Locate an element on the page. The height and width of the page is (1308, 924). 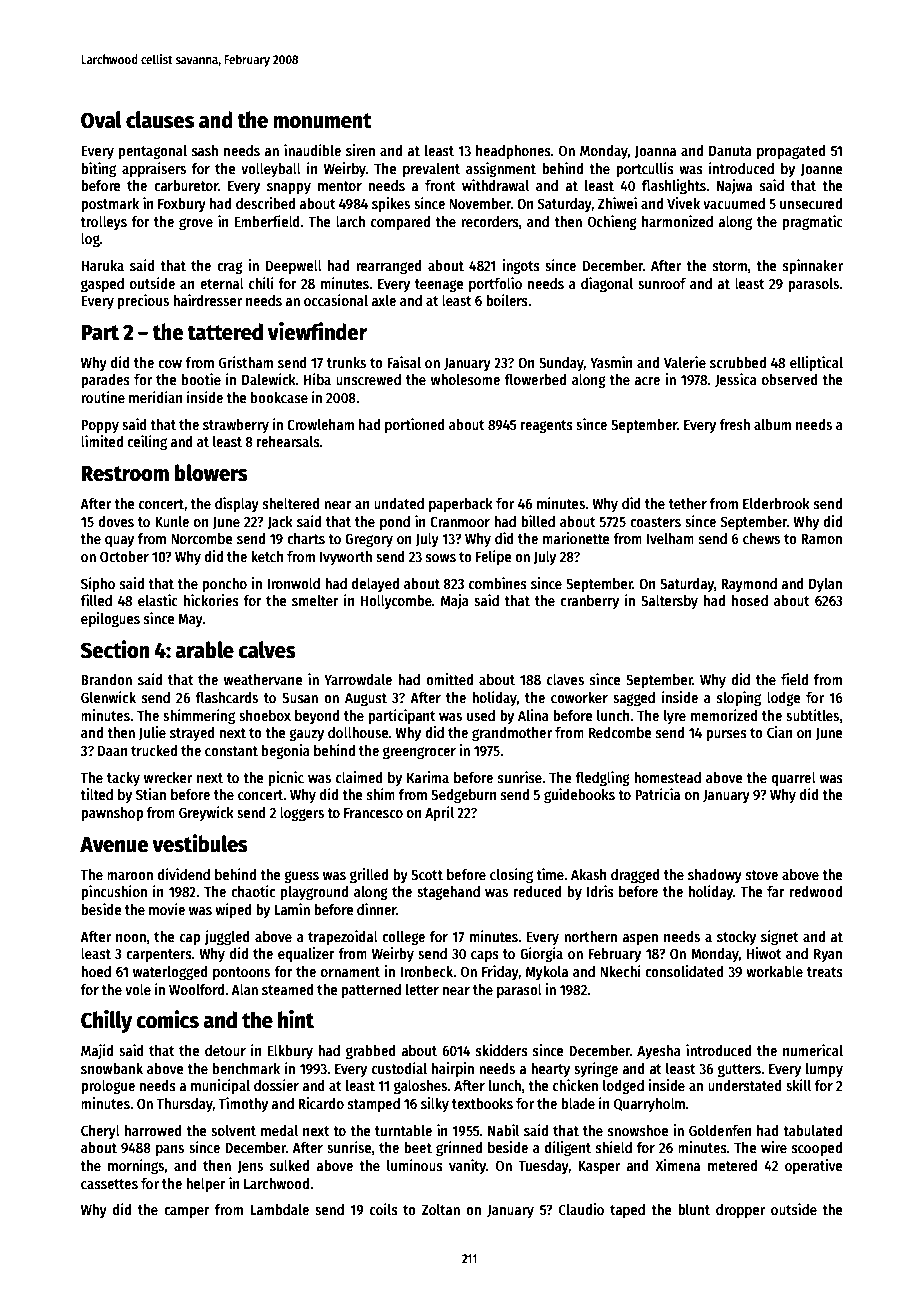
dividend is located at coordinates (184, 874).
